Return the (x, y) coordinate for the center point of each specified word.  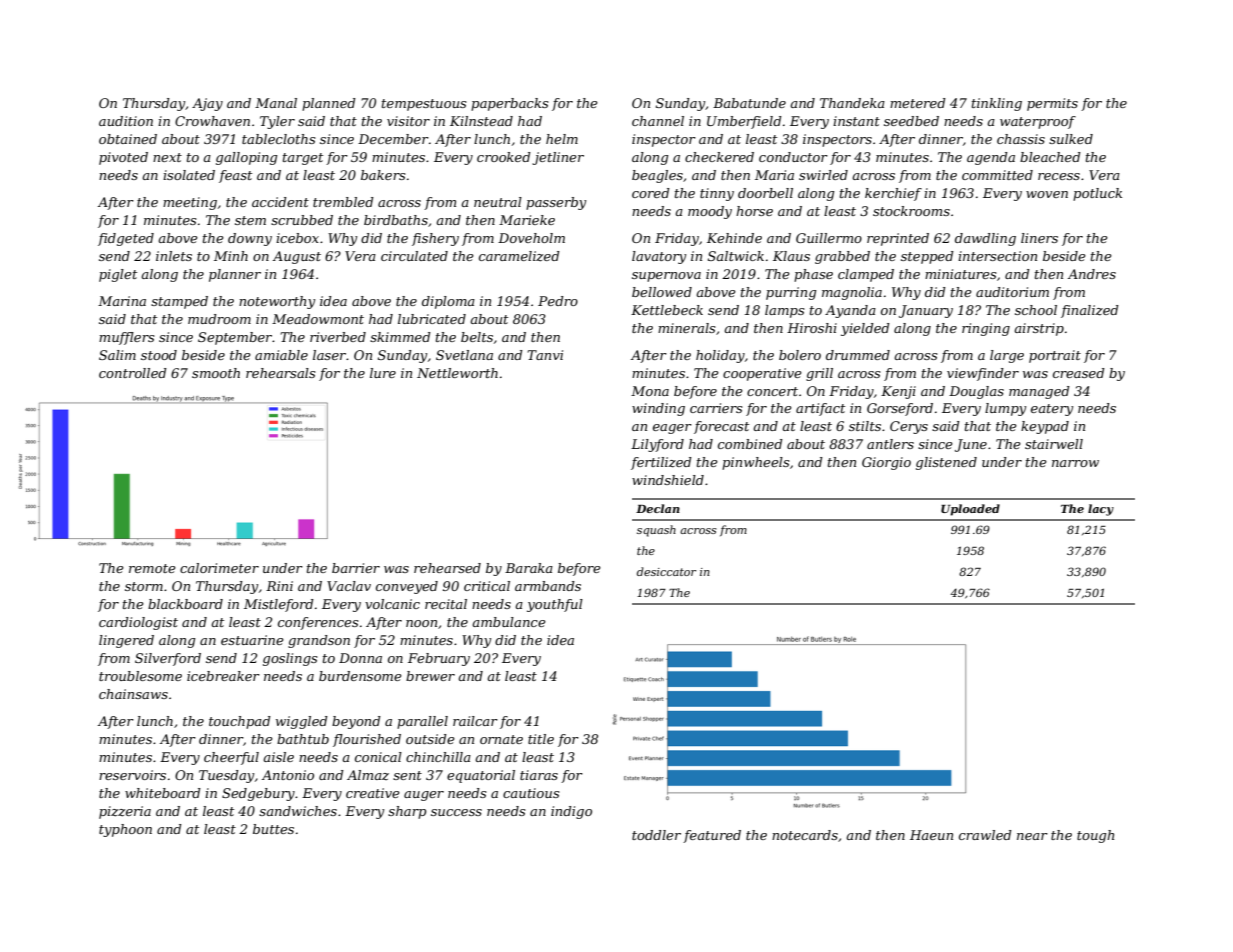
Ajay (207, 104)
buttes (273, 829)
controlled (133, 373)
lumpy (1005, 409)
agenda (991, 158)
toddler (656, 835)
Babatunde (749, 103)
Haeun (931, 835)
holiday (720, 356)
